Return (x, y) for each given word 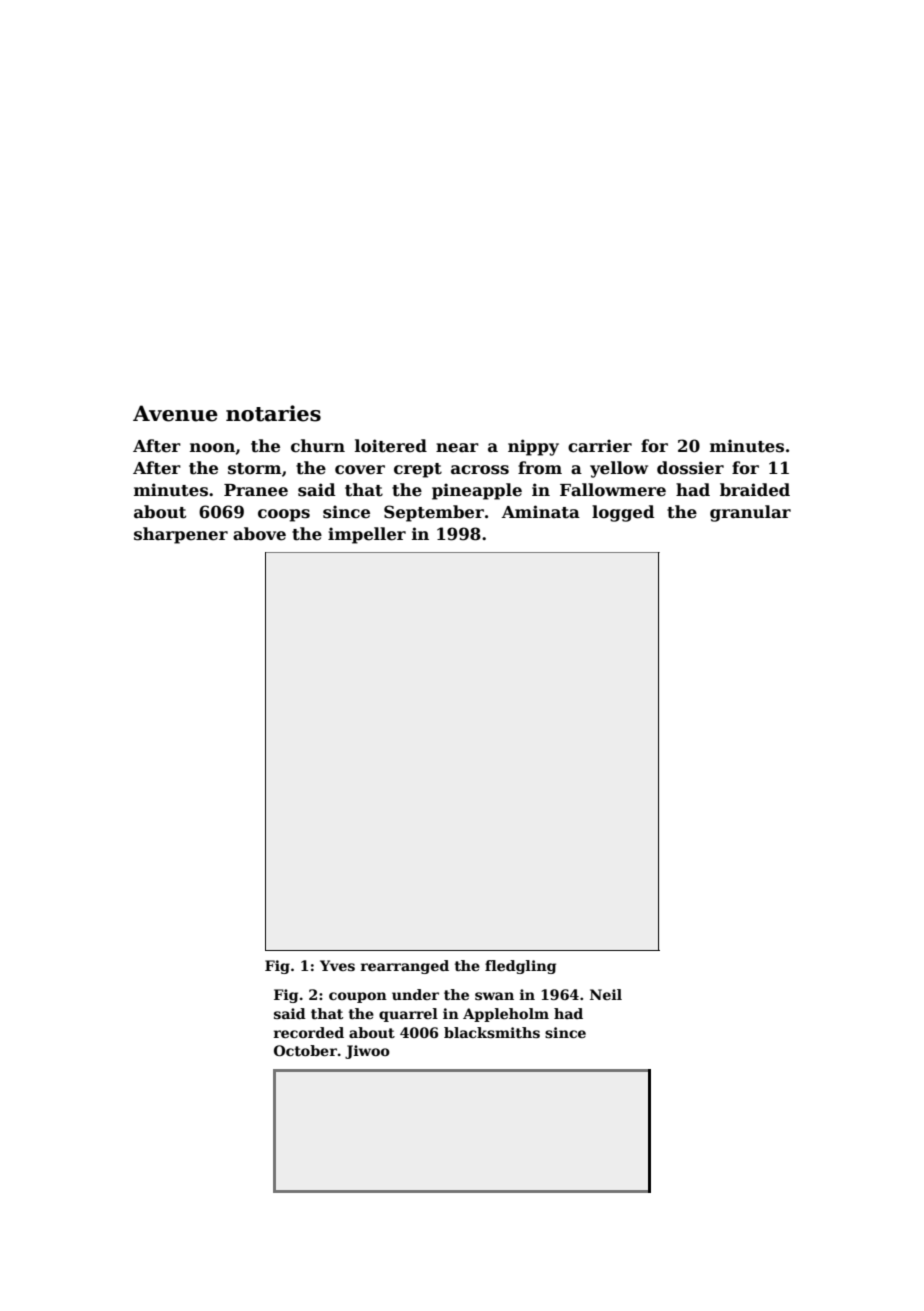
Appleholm (506, 1015)
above (259, 534)
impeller (367, 535)
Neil (606, 994)
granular (750, 513)
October (305, 1050)
